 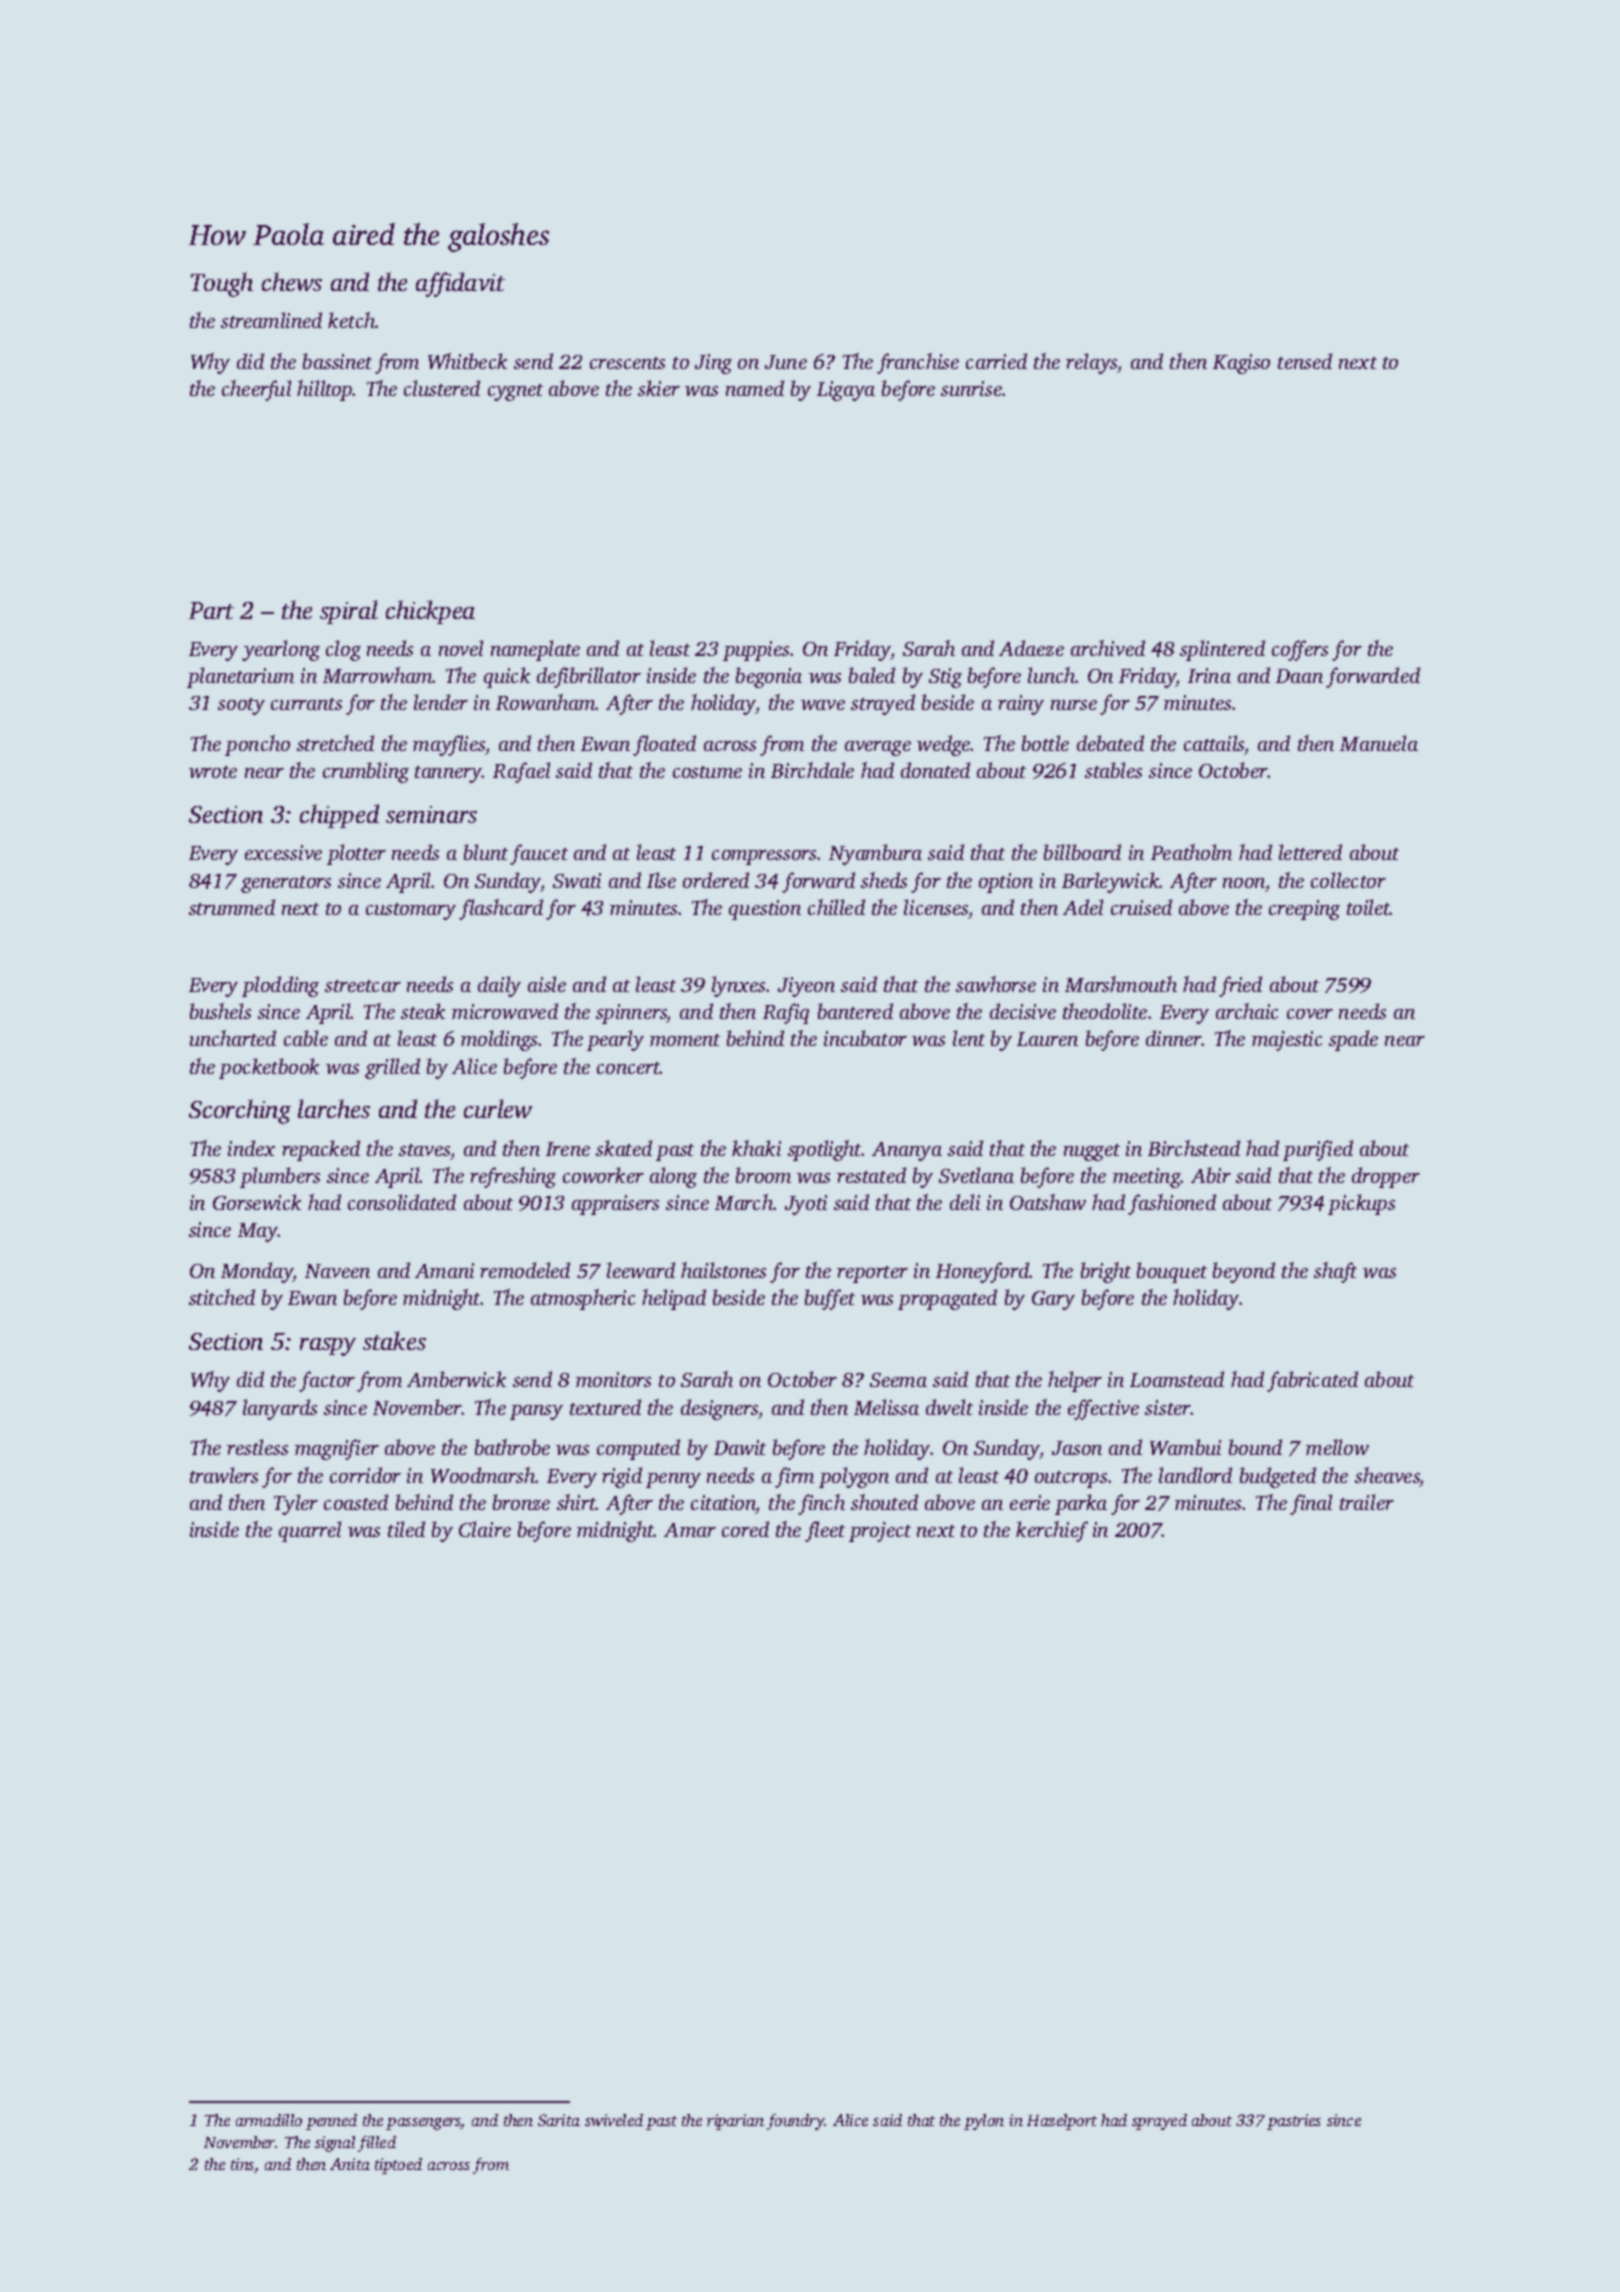 What do you see at coordinates (224, 1475) in the page?
I see `trawlers` at bounding box center [224, 1475].
